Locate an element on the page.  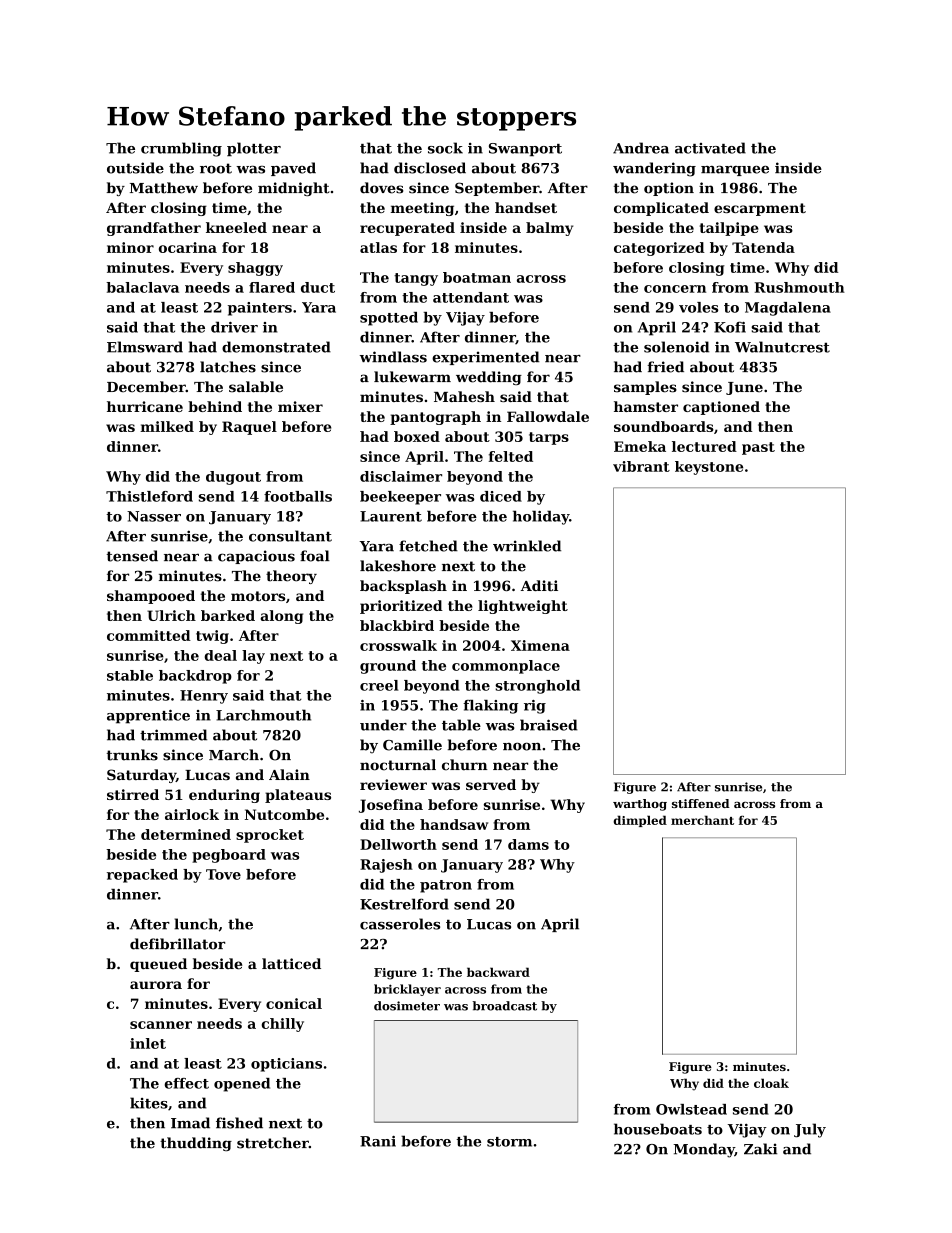
holiday is located at coordinates (541, 518).
